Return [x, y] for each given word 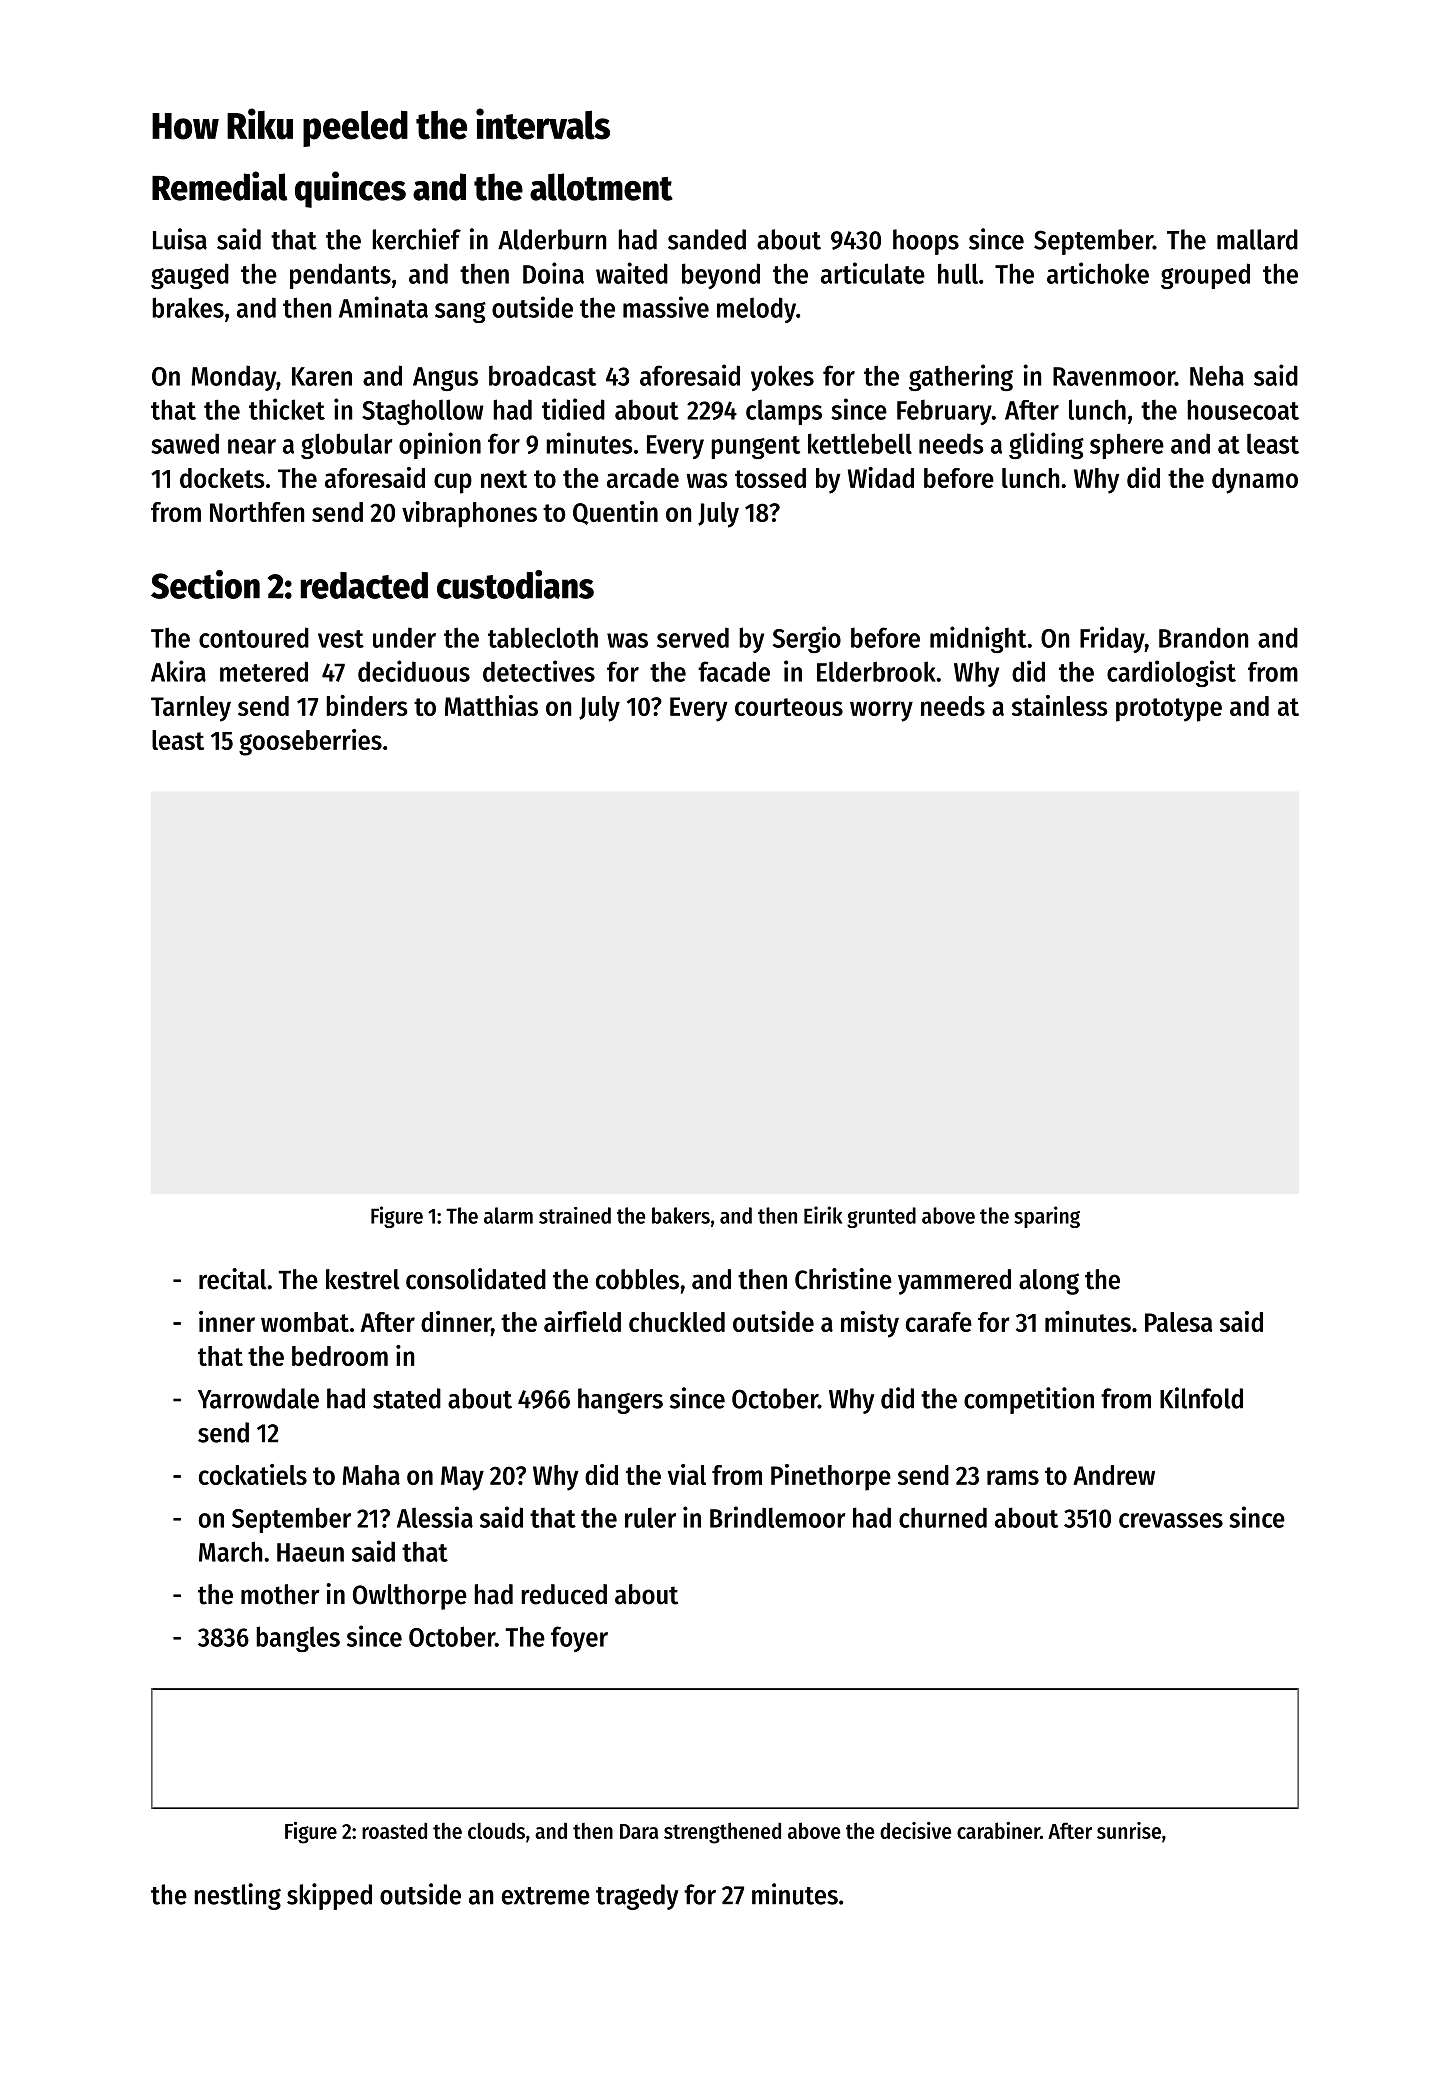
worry [881, 711]
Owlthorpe [410, 1597]
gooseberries [310, 742]
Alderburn [552, 239]
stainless [1060, 705]
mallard [1257, 239]
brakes [188, 307]
